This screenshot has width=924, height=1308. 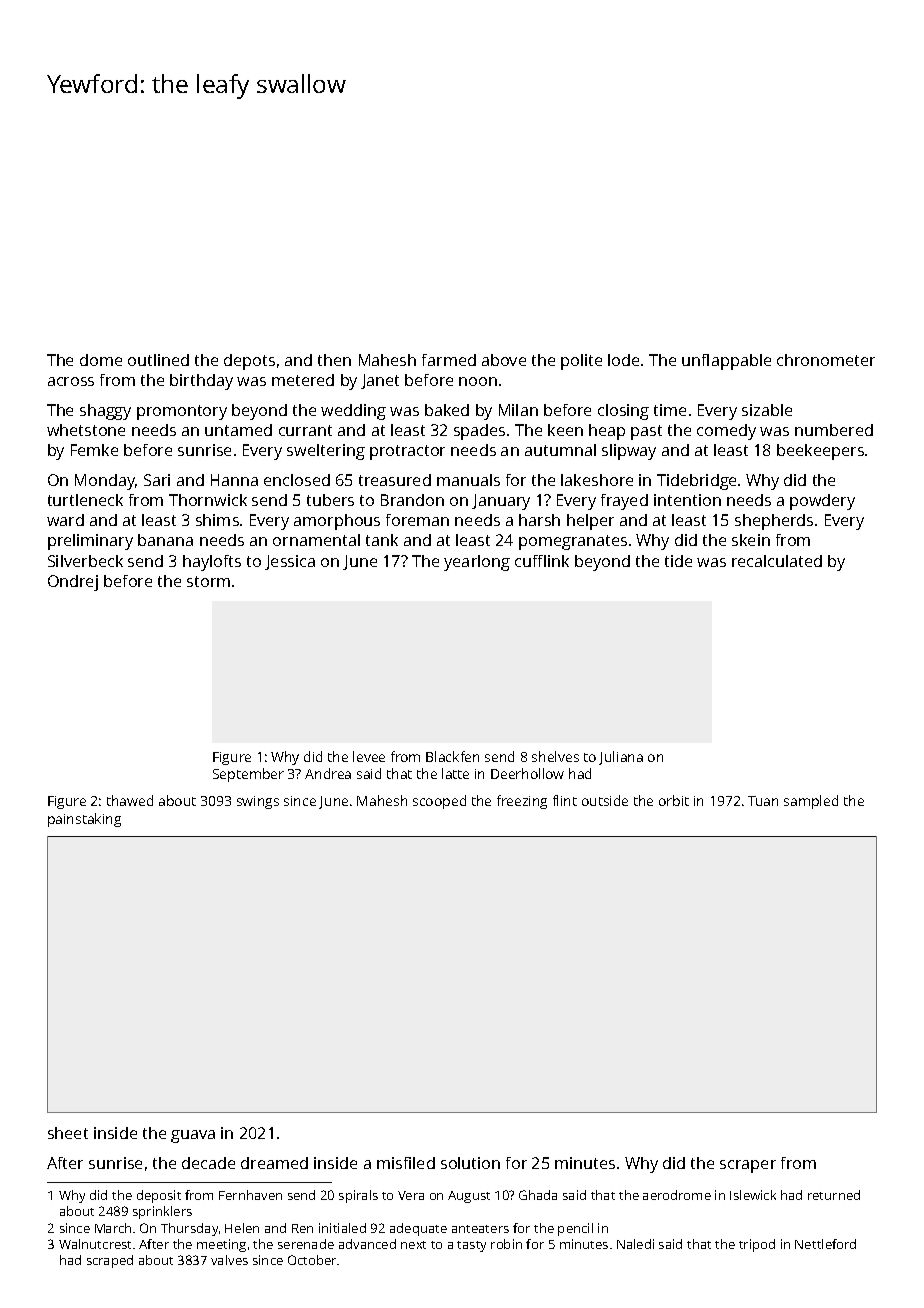 What do you see at coordinates (522, 802) in the screenshot?
I see `freezing` at bounding box center [522, 802].
